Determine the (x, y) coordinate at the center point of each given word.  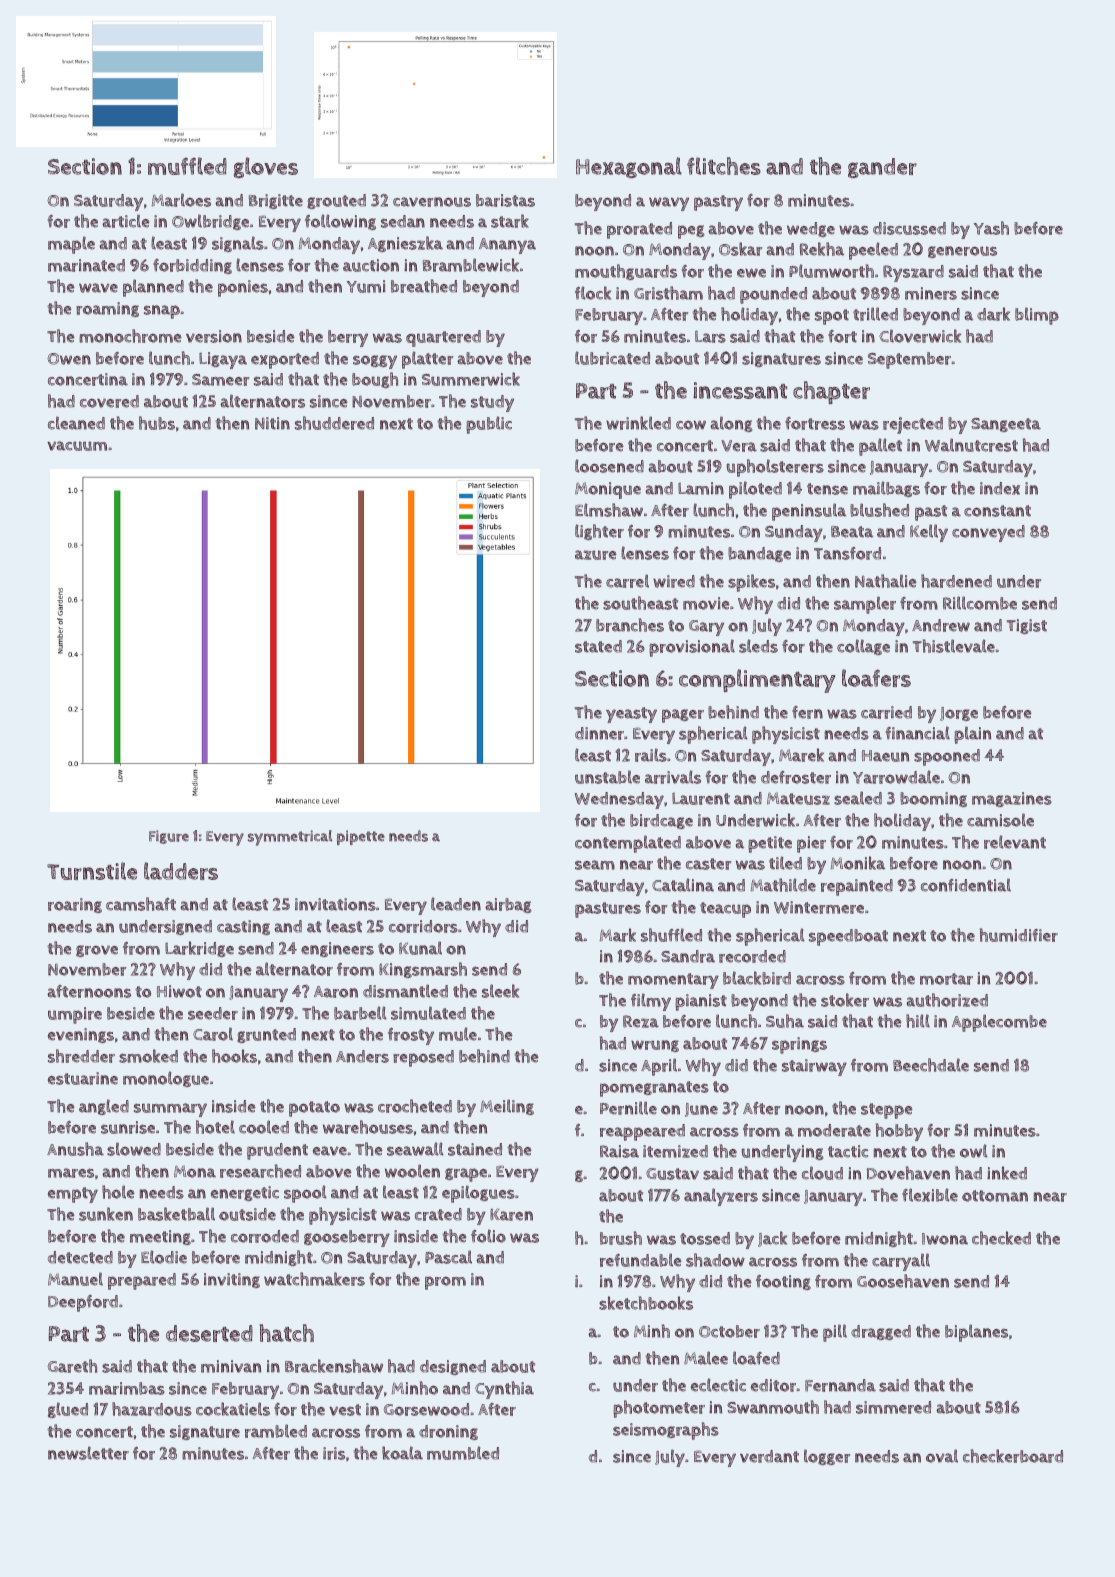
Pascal (448, 1257)
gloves (266, 167)
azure (595, 555)
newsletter (88, 1453)
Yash (991, 228)
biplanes (976, 1333)
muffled (187, 166)
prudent (277, 1151)
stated (598, 646)
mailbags (886, 489)
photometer (659, 1409)
